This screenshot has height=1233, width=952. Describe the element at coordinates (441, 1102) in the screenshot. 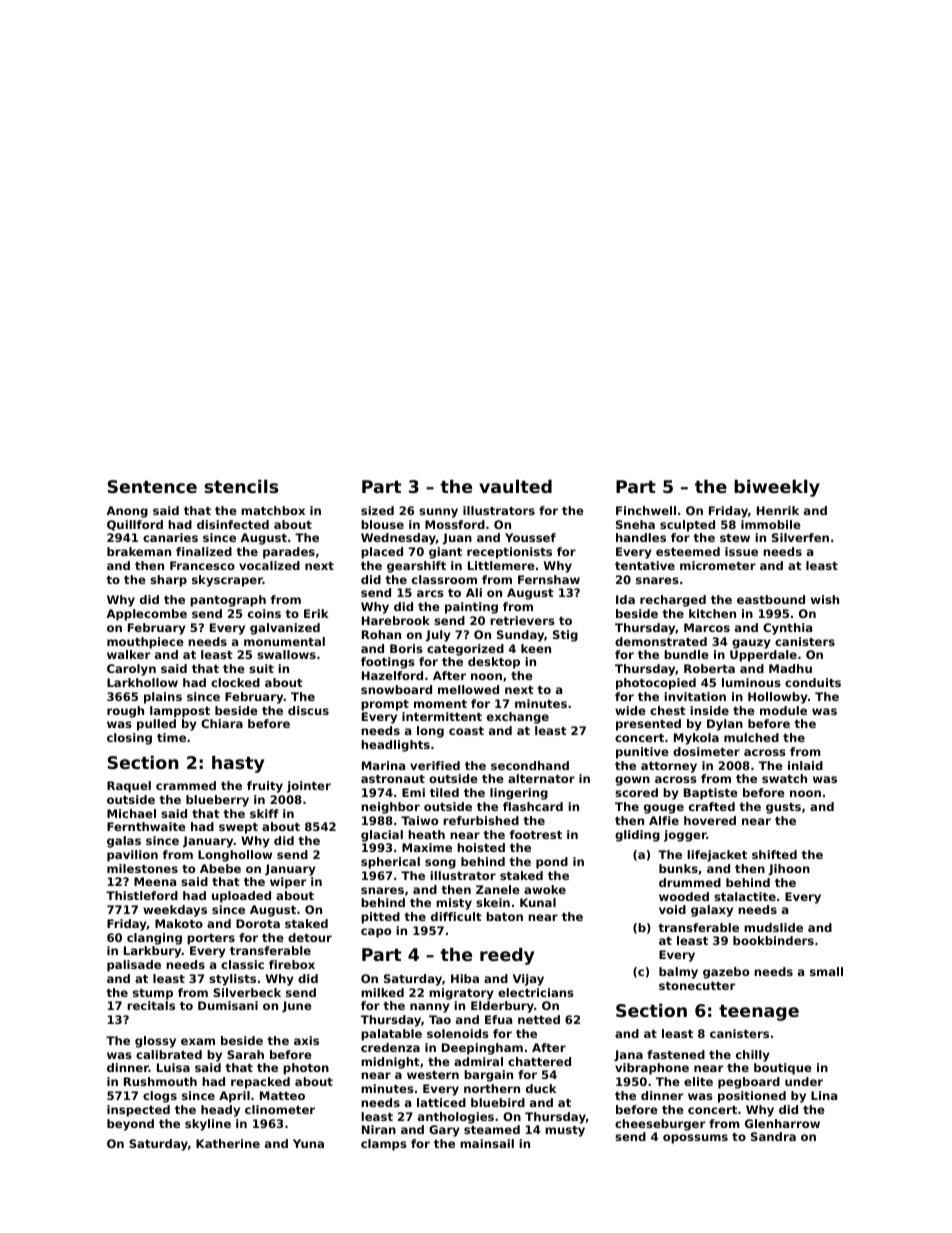

I see `latticed` at that location.
